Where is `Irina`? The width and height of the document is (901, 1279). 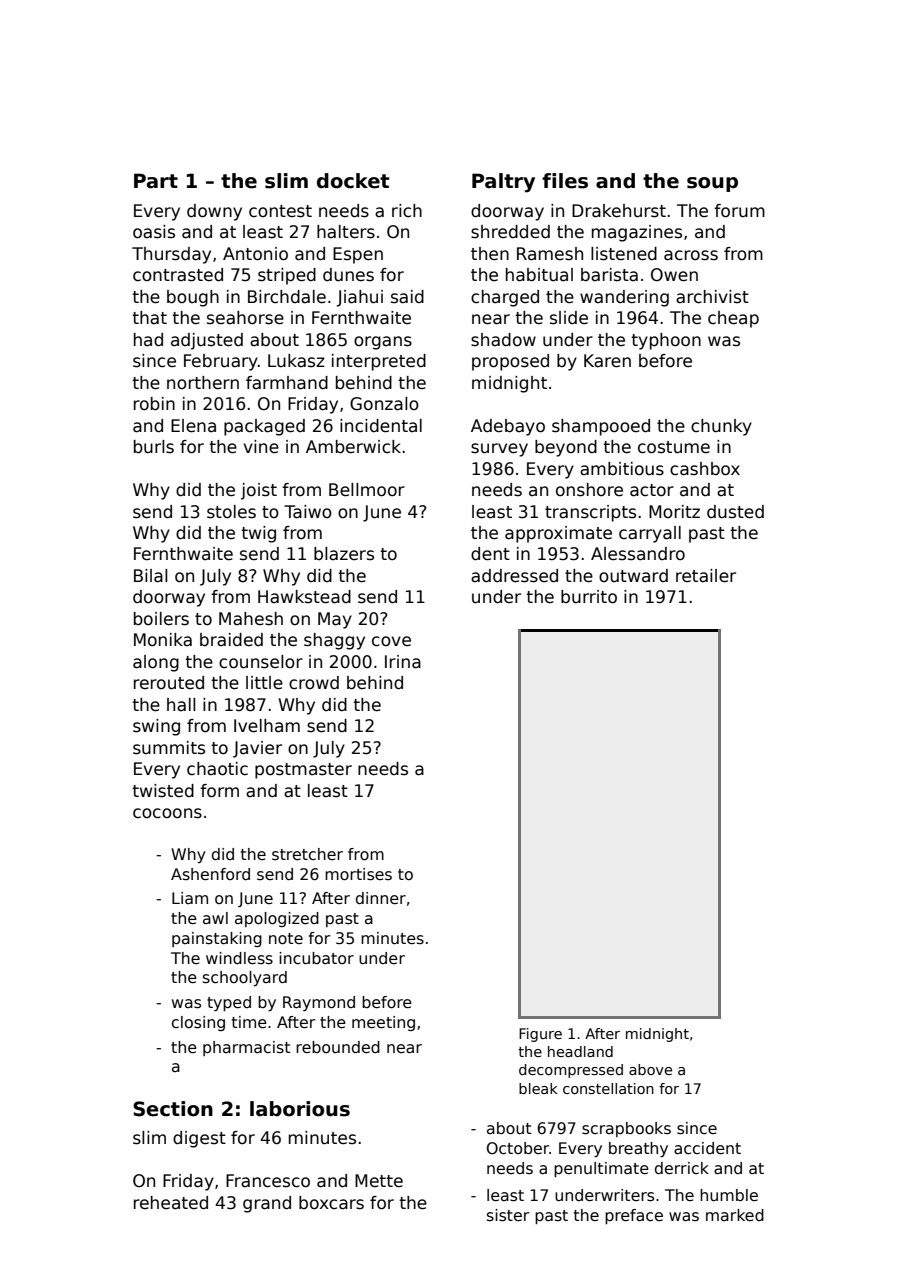
Irina is located at coordinates (403, 662).
